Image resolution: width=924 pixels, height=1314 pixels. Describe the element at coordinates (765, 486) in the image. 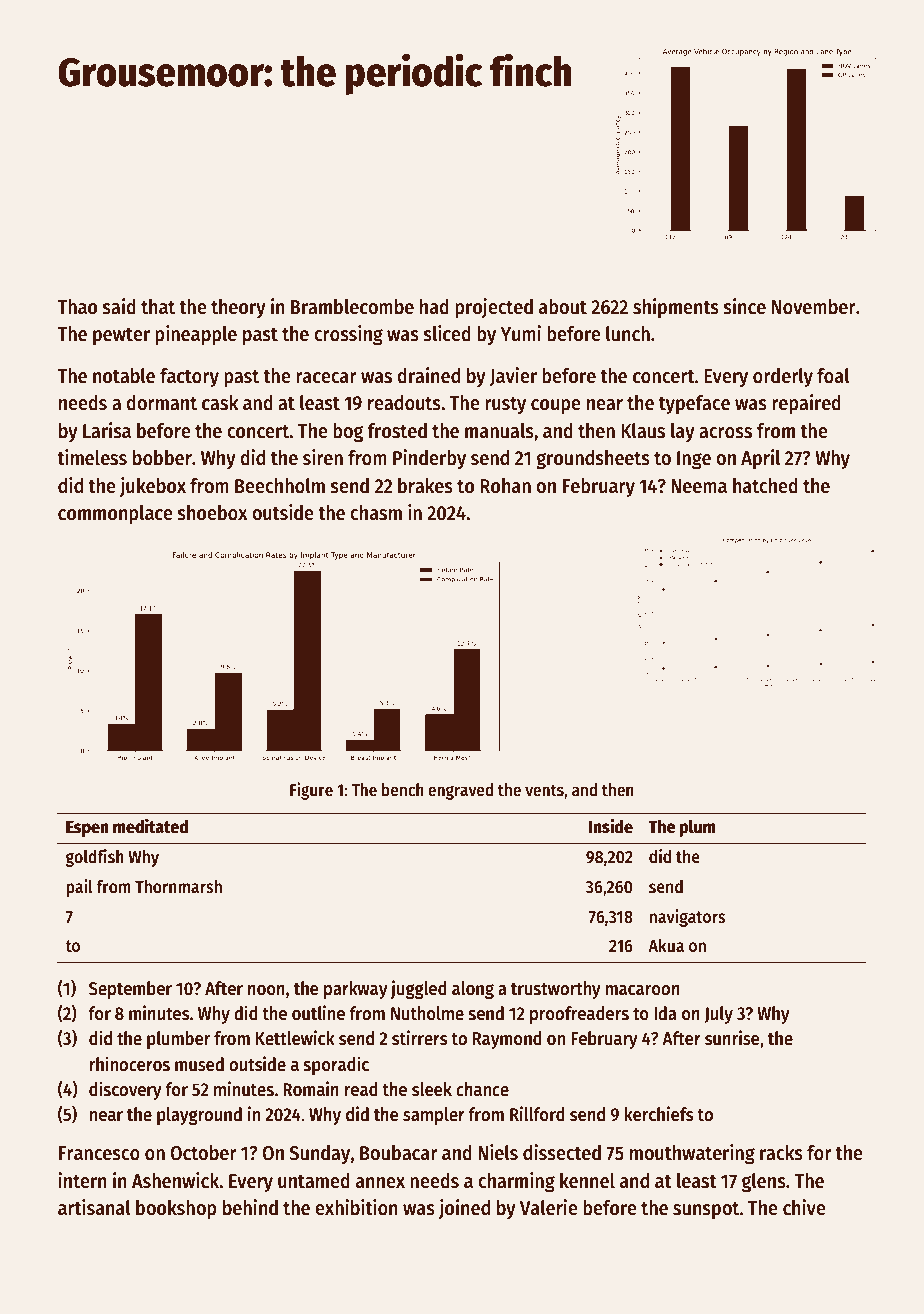

I see `hatched` at that location.
